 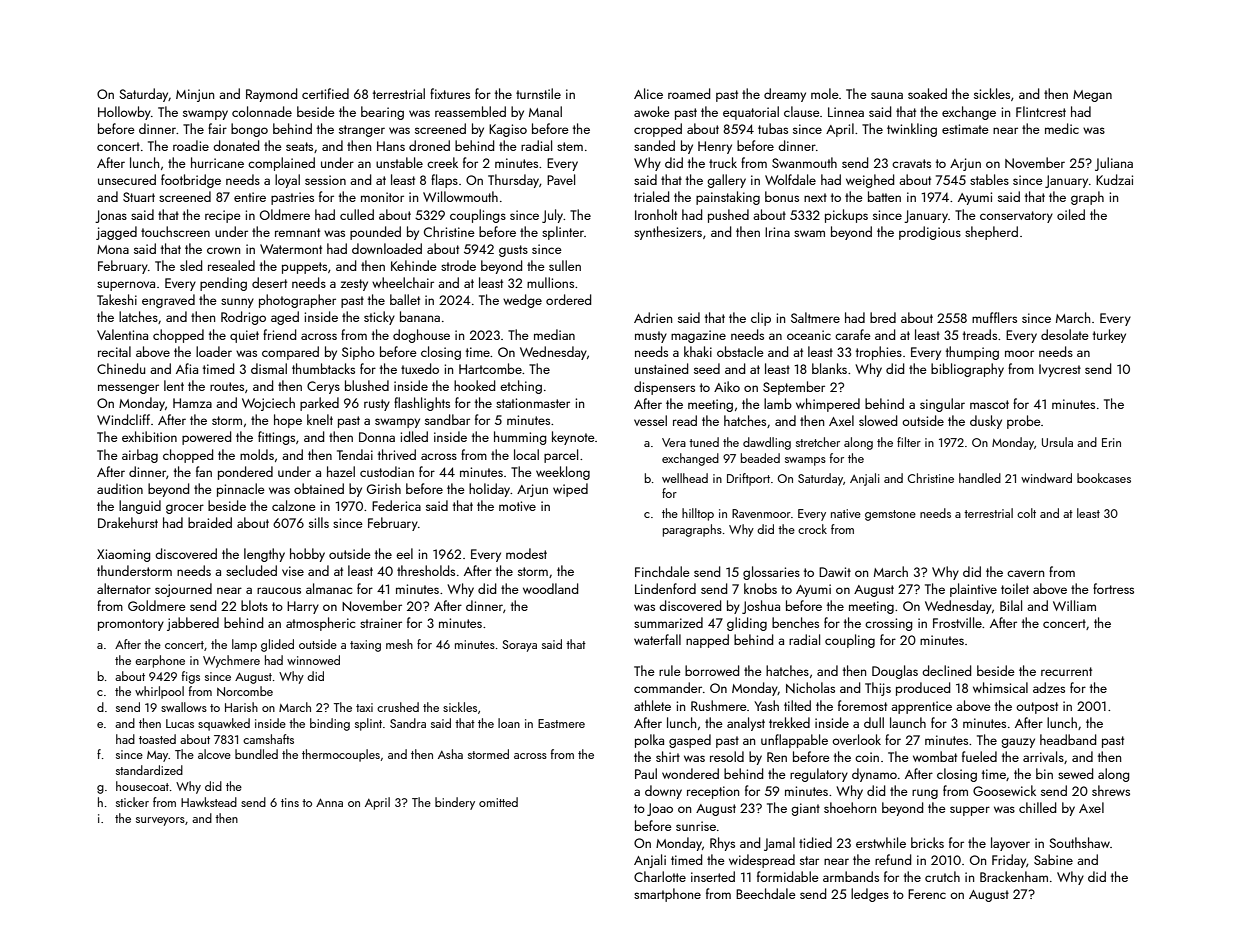 I want to click on shrews, so click(x=1111, y=790).
